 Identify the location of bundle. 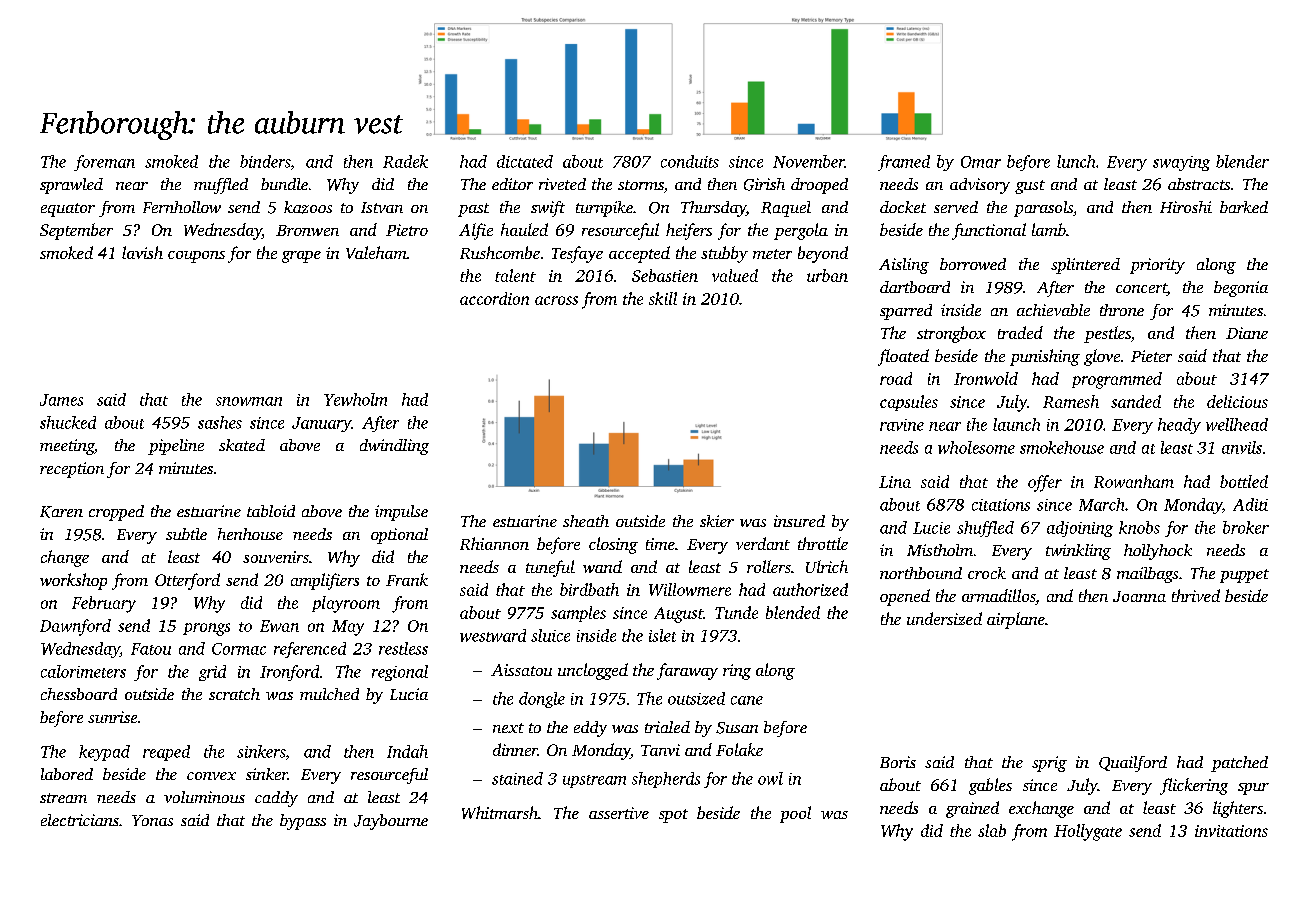
(284, 184).
